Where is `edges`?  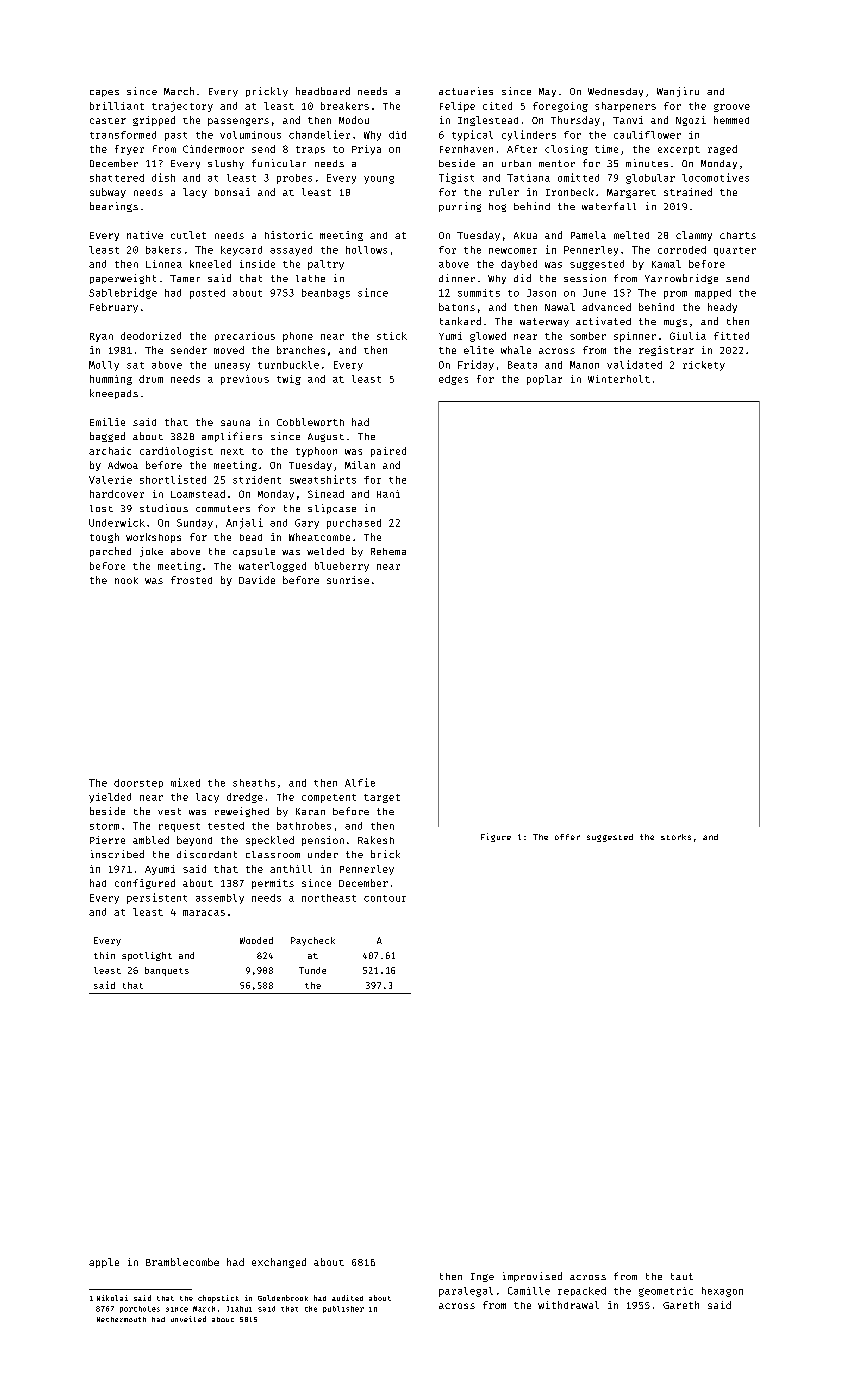 edges is located at coordinates (453, 380).
